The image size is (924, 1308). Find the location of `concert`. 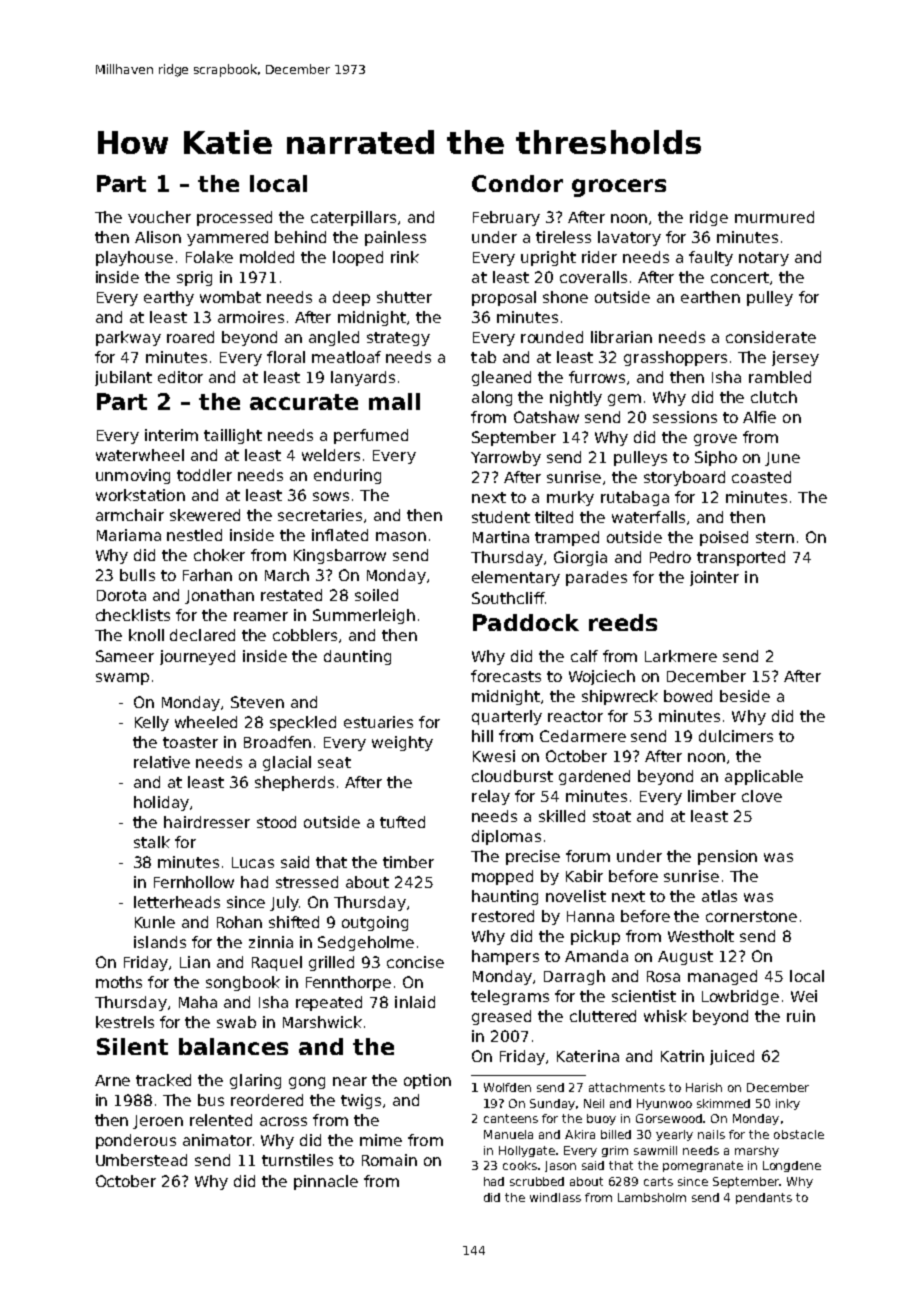

concert is located at coordinates (740, 277).
